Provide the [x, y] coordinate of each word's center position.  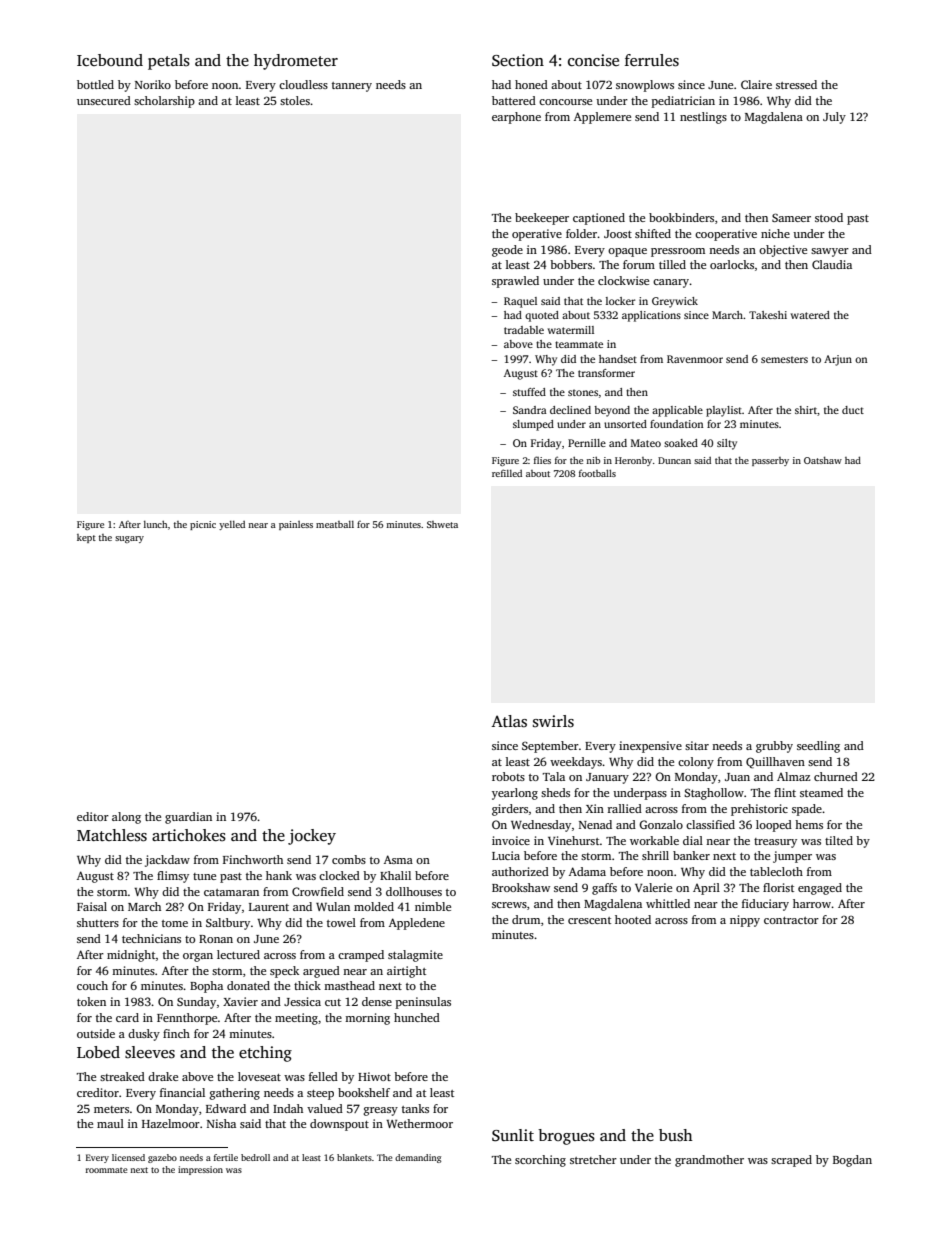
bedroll [255, 1157]
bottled [95, 84]
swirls [553, 721]
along [126, 818]
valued [325, 1108]
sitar [697, 745]
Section [518, 60]
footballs [597, 473]
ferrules [652, 60]
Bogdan [852, 1161]
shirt [806, 410]
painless [296, 525]
